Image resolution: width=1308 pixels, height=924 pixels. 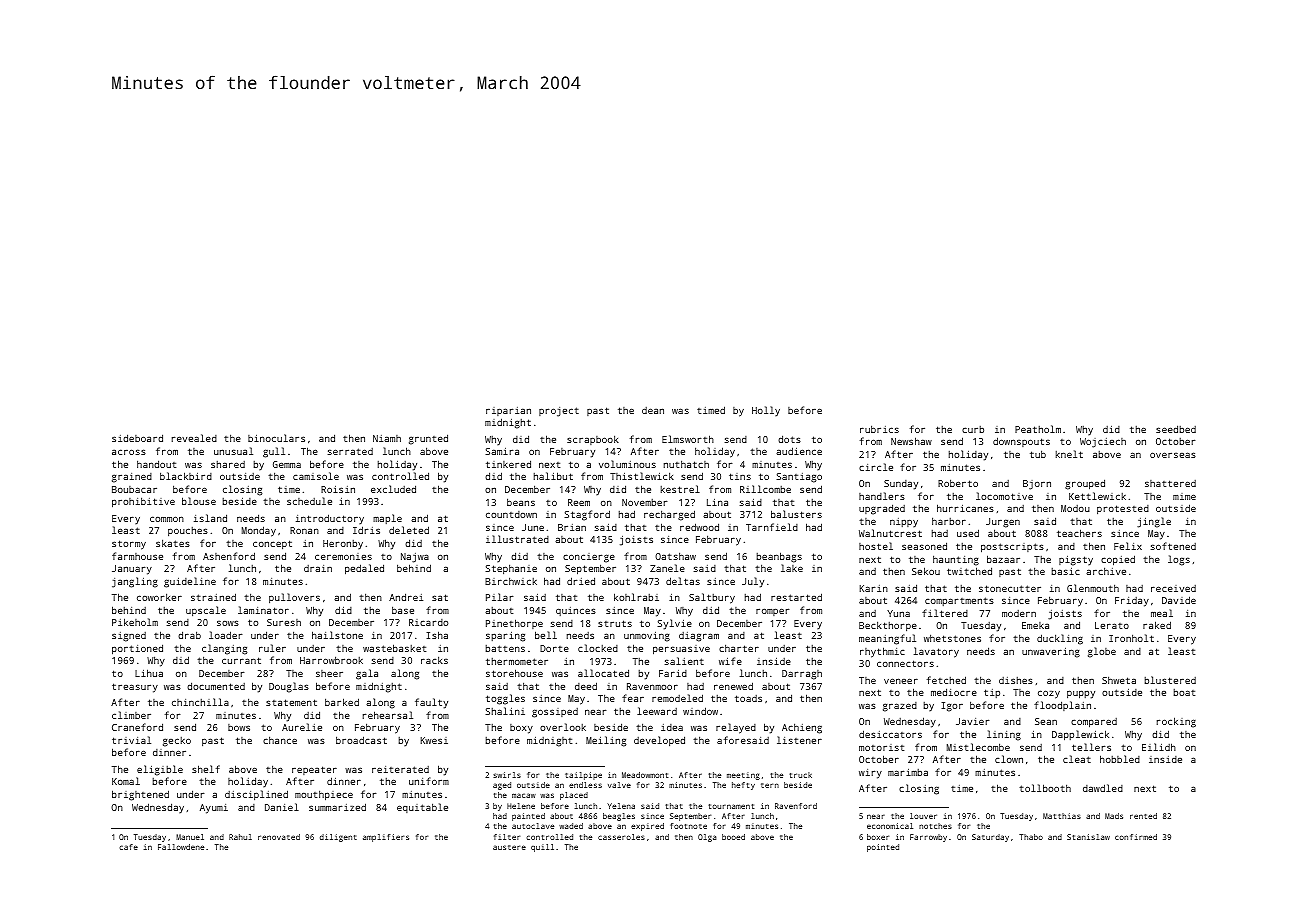 What do you see at coordinates (135, 622) in the screenshot?
I see `Pikeholm` at bounding box center [135, 622].
